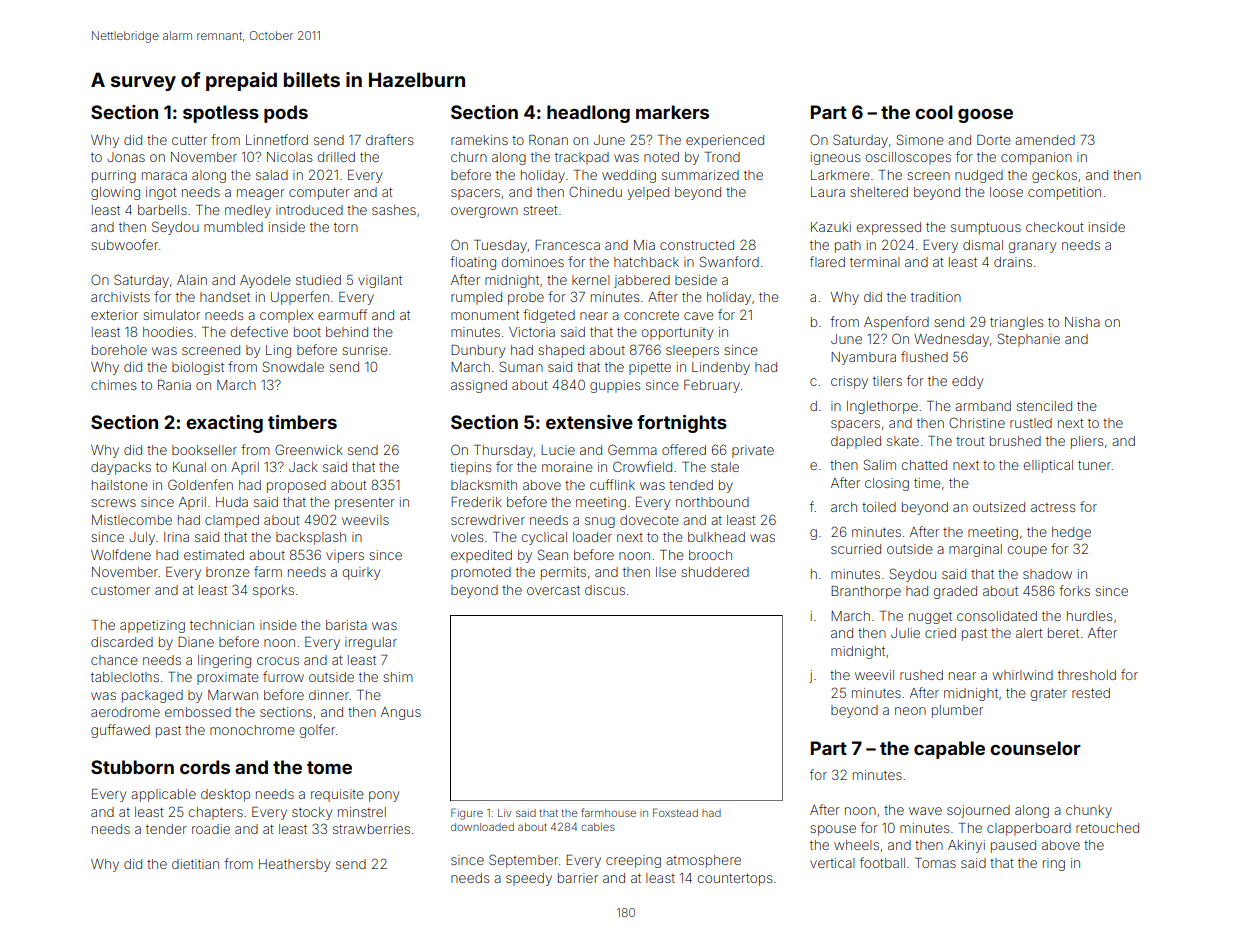 The height and width of the screenshot is (952, 1233). I want to click on Lindenby, so click(721, 368).
